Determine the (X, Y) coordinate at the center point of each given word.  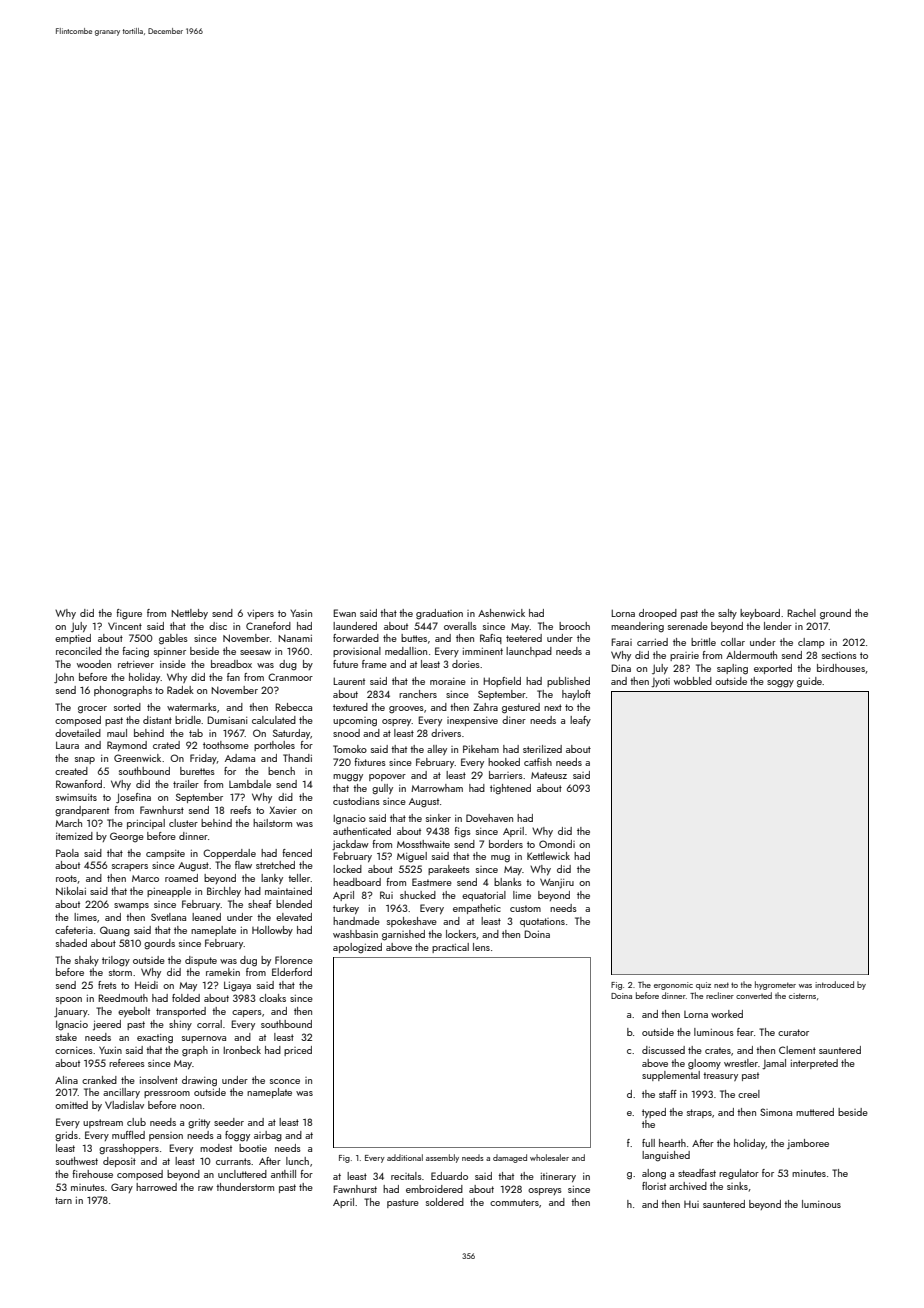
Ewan (344, 613)
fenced (297, 853)
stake (66, 1037)
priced (298, 1051)
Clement (797, 1050)
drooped (658, 614)
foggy (237, 1136)
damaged (510, 1158)
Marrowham (437, 788)
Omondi (557, 844)
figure (129, 614)
